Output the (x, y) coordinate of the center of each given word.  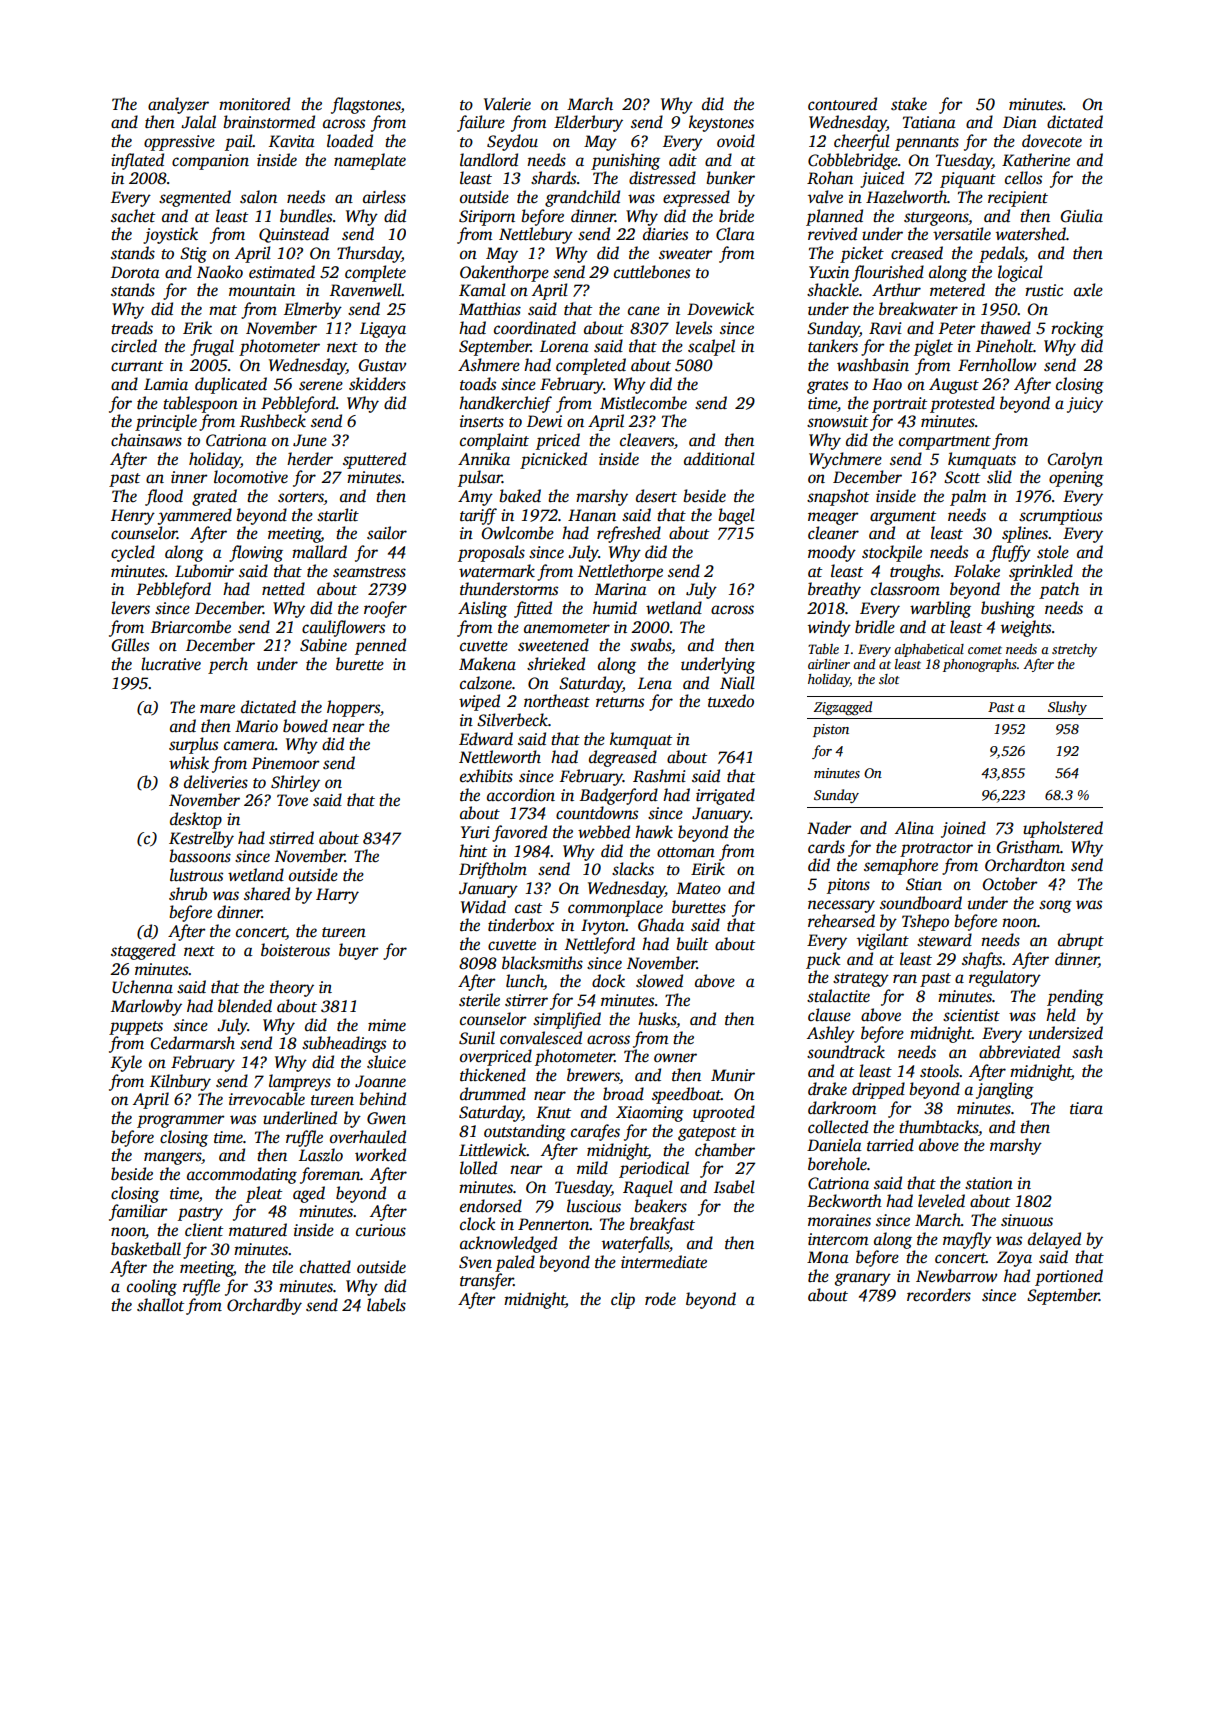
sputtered (374, 460)
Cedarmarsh (192, 1043)
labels (386, 1305)
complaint (494, 441)
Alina (914, 828)
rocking (1077, 329)
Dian (1020, 122)
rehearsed (841, 921)
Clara (735, 234)
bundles (306, 216)
